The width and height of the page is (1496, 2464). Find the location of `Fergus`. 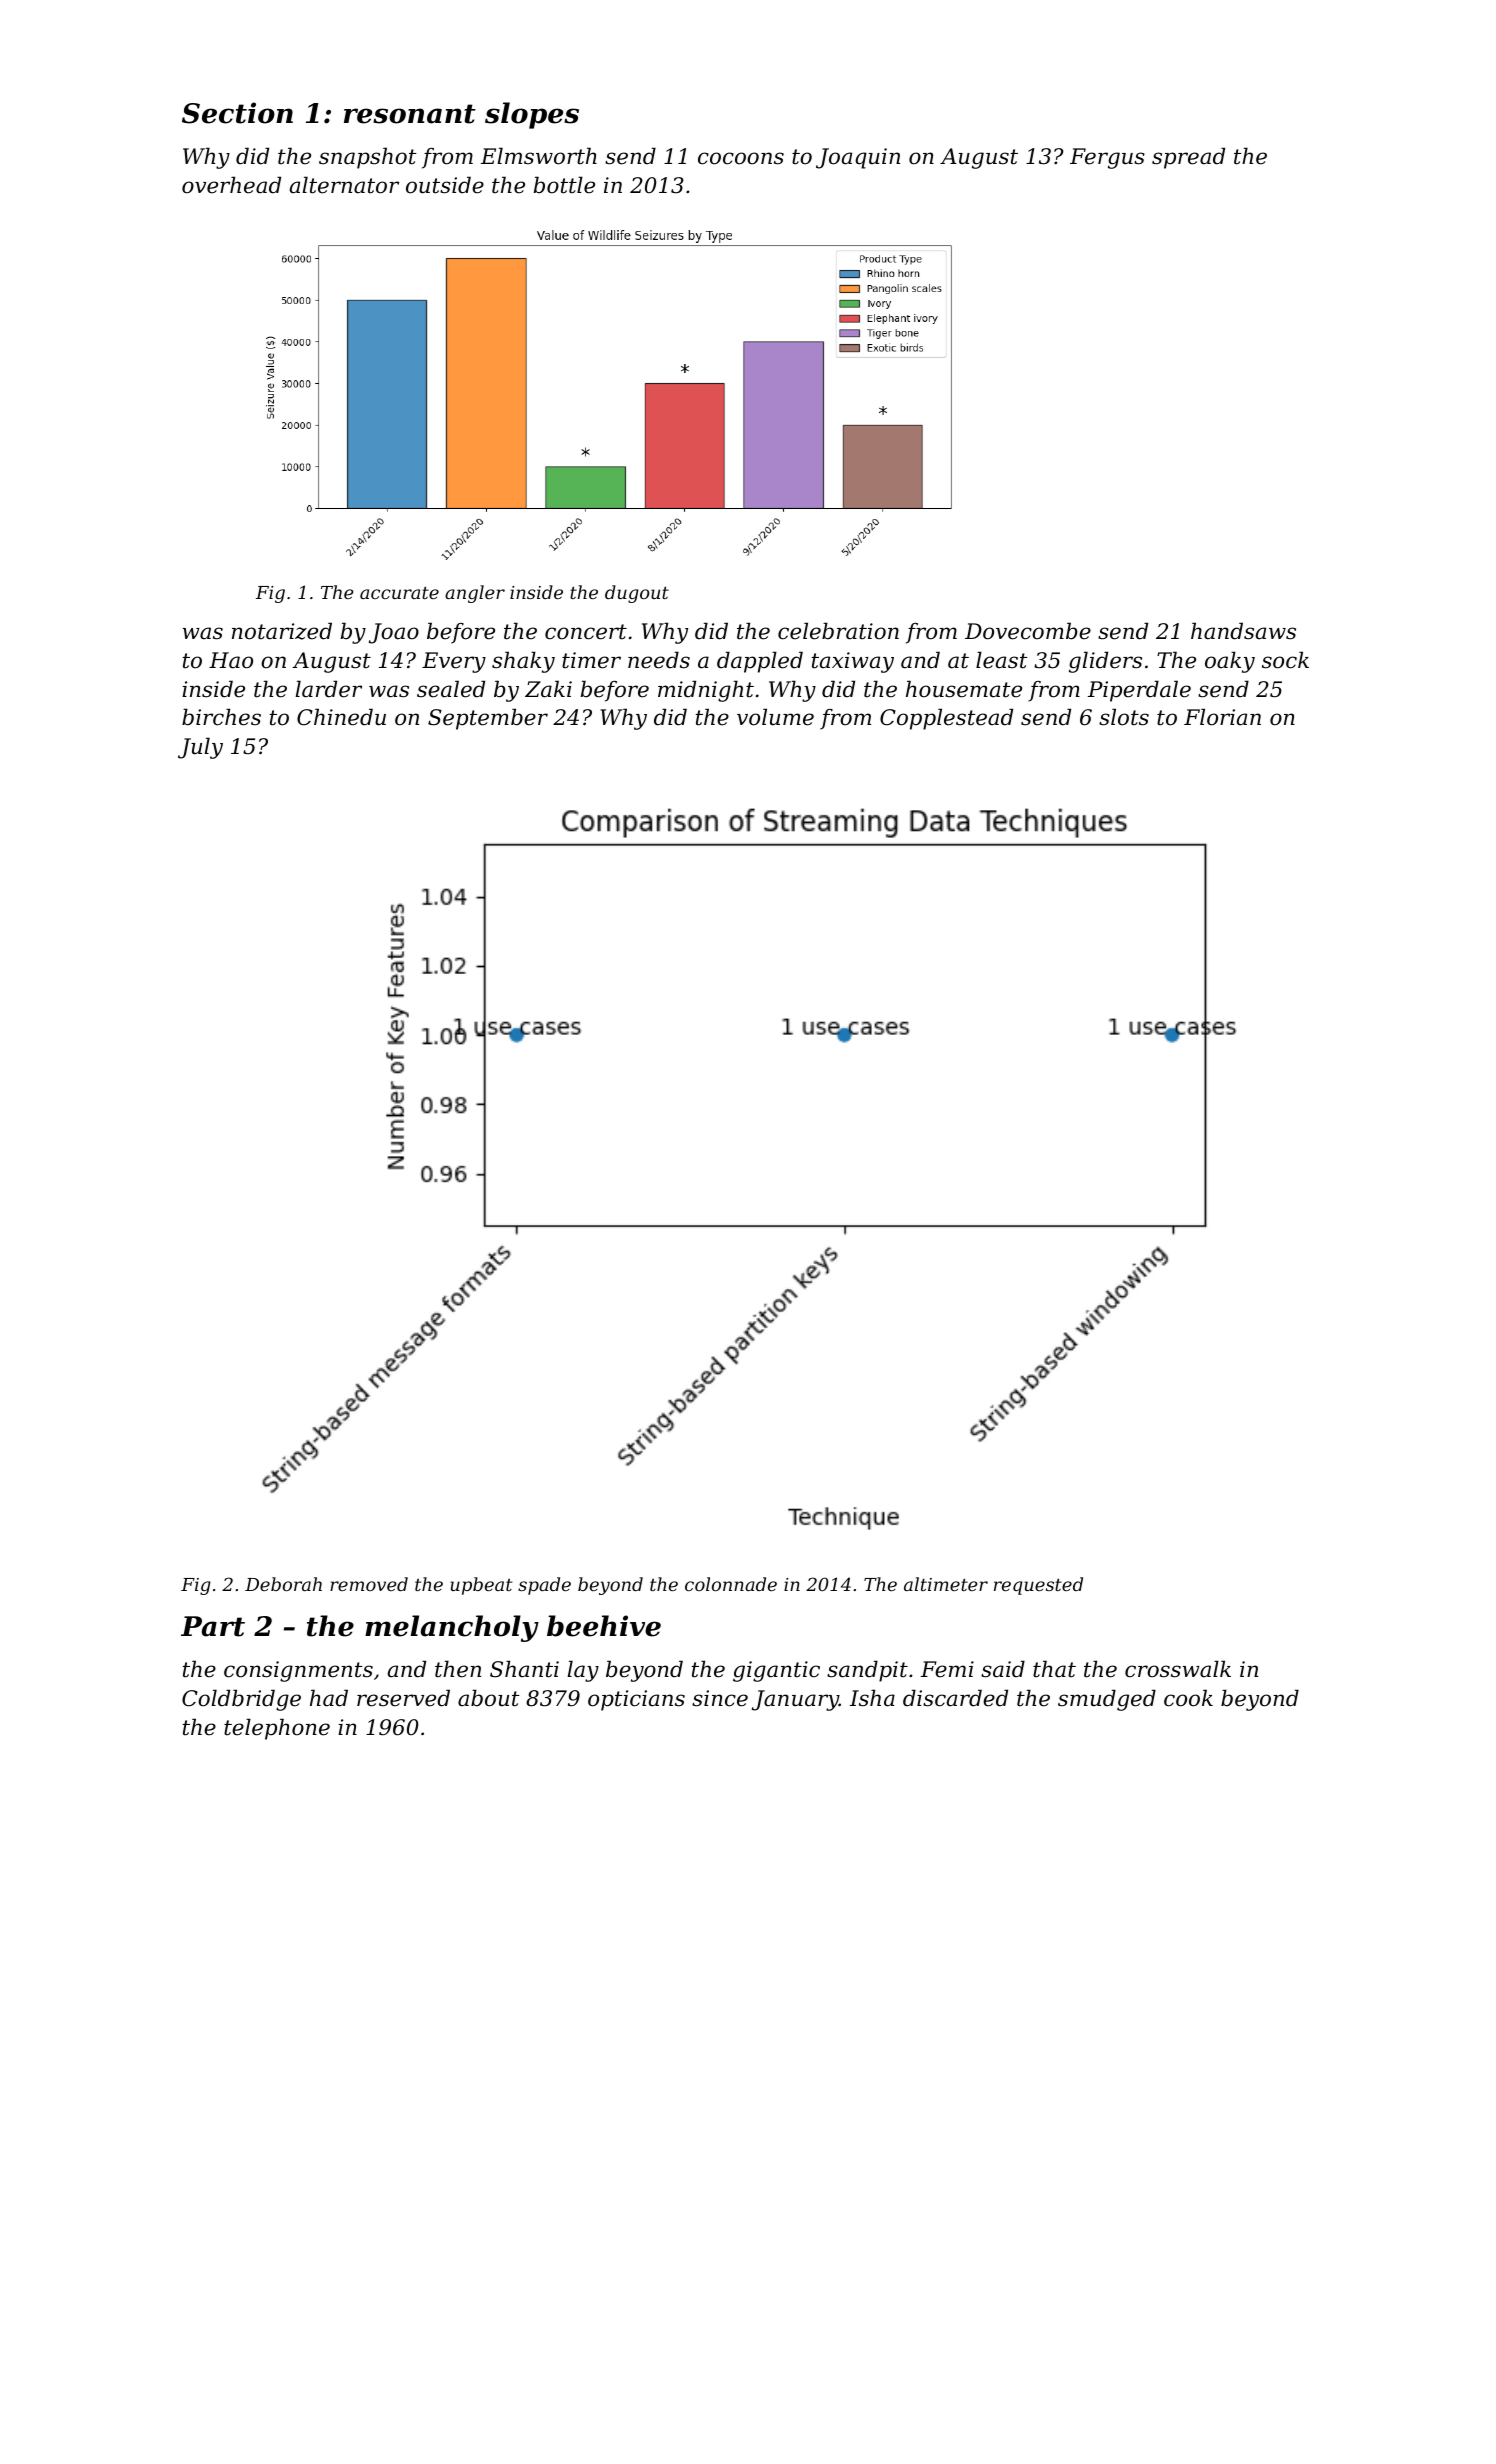

Fergus is located at coordinates (1107, 158).
